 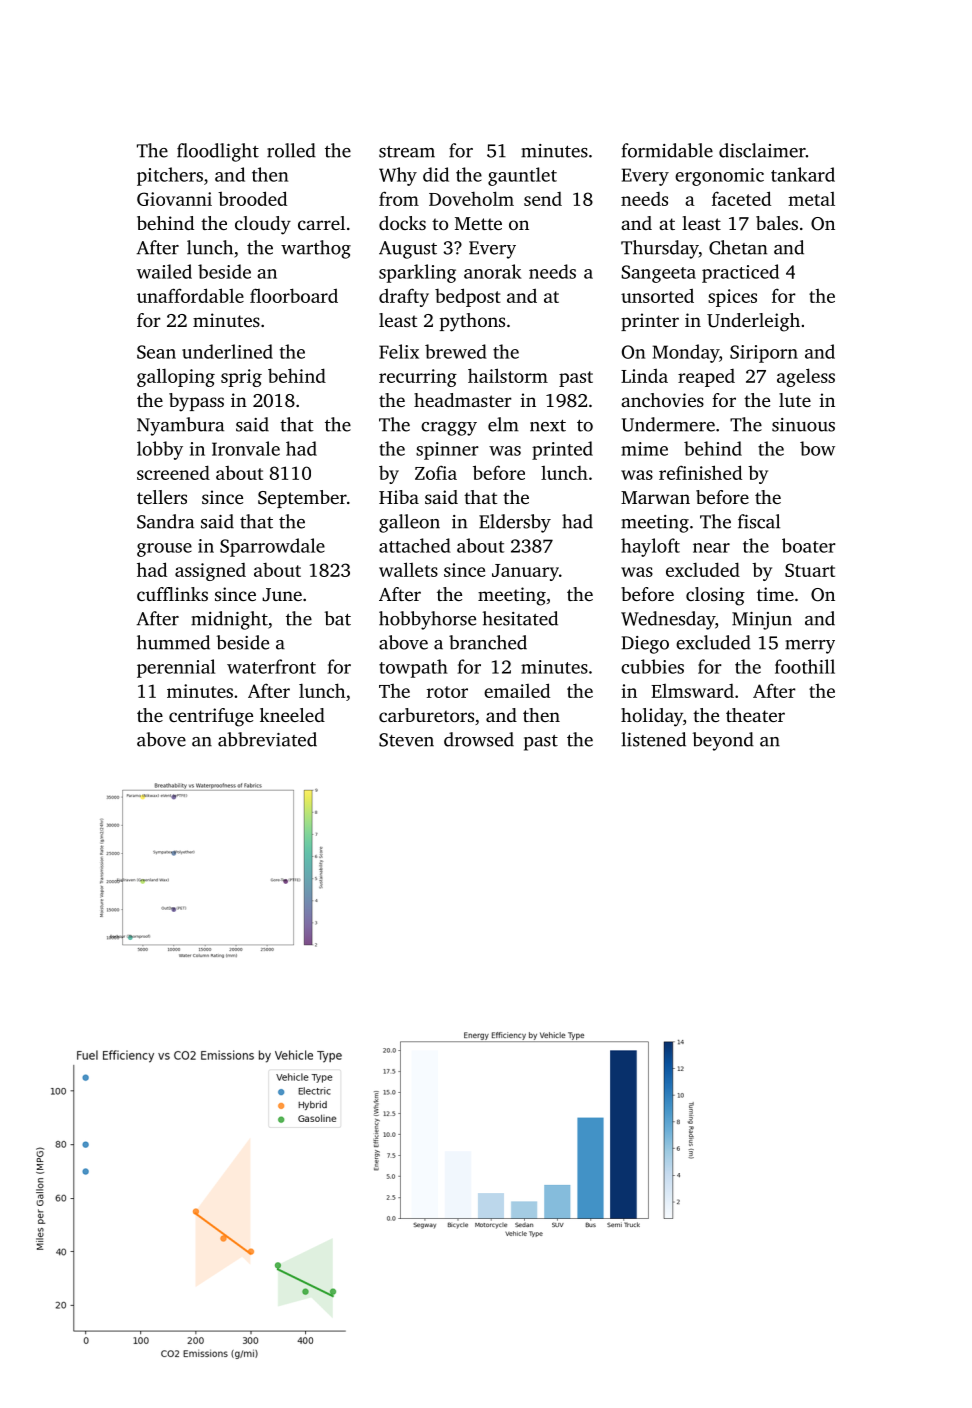 I want to click on centrifuge, so click(x=211, y=717).
